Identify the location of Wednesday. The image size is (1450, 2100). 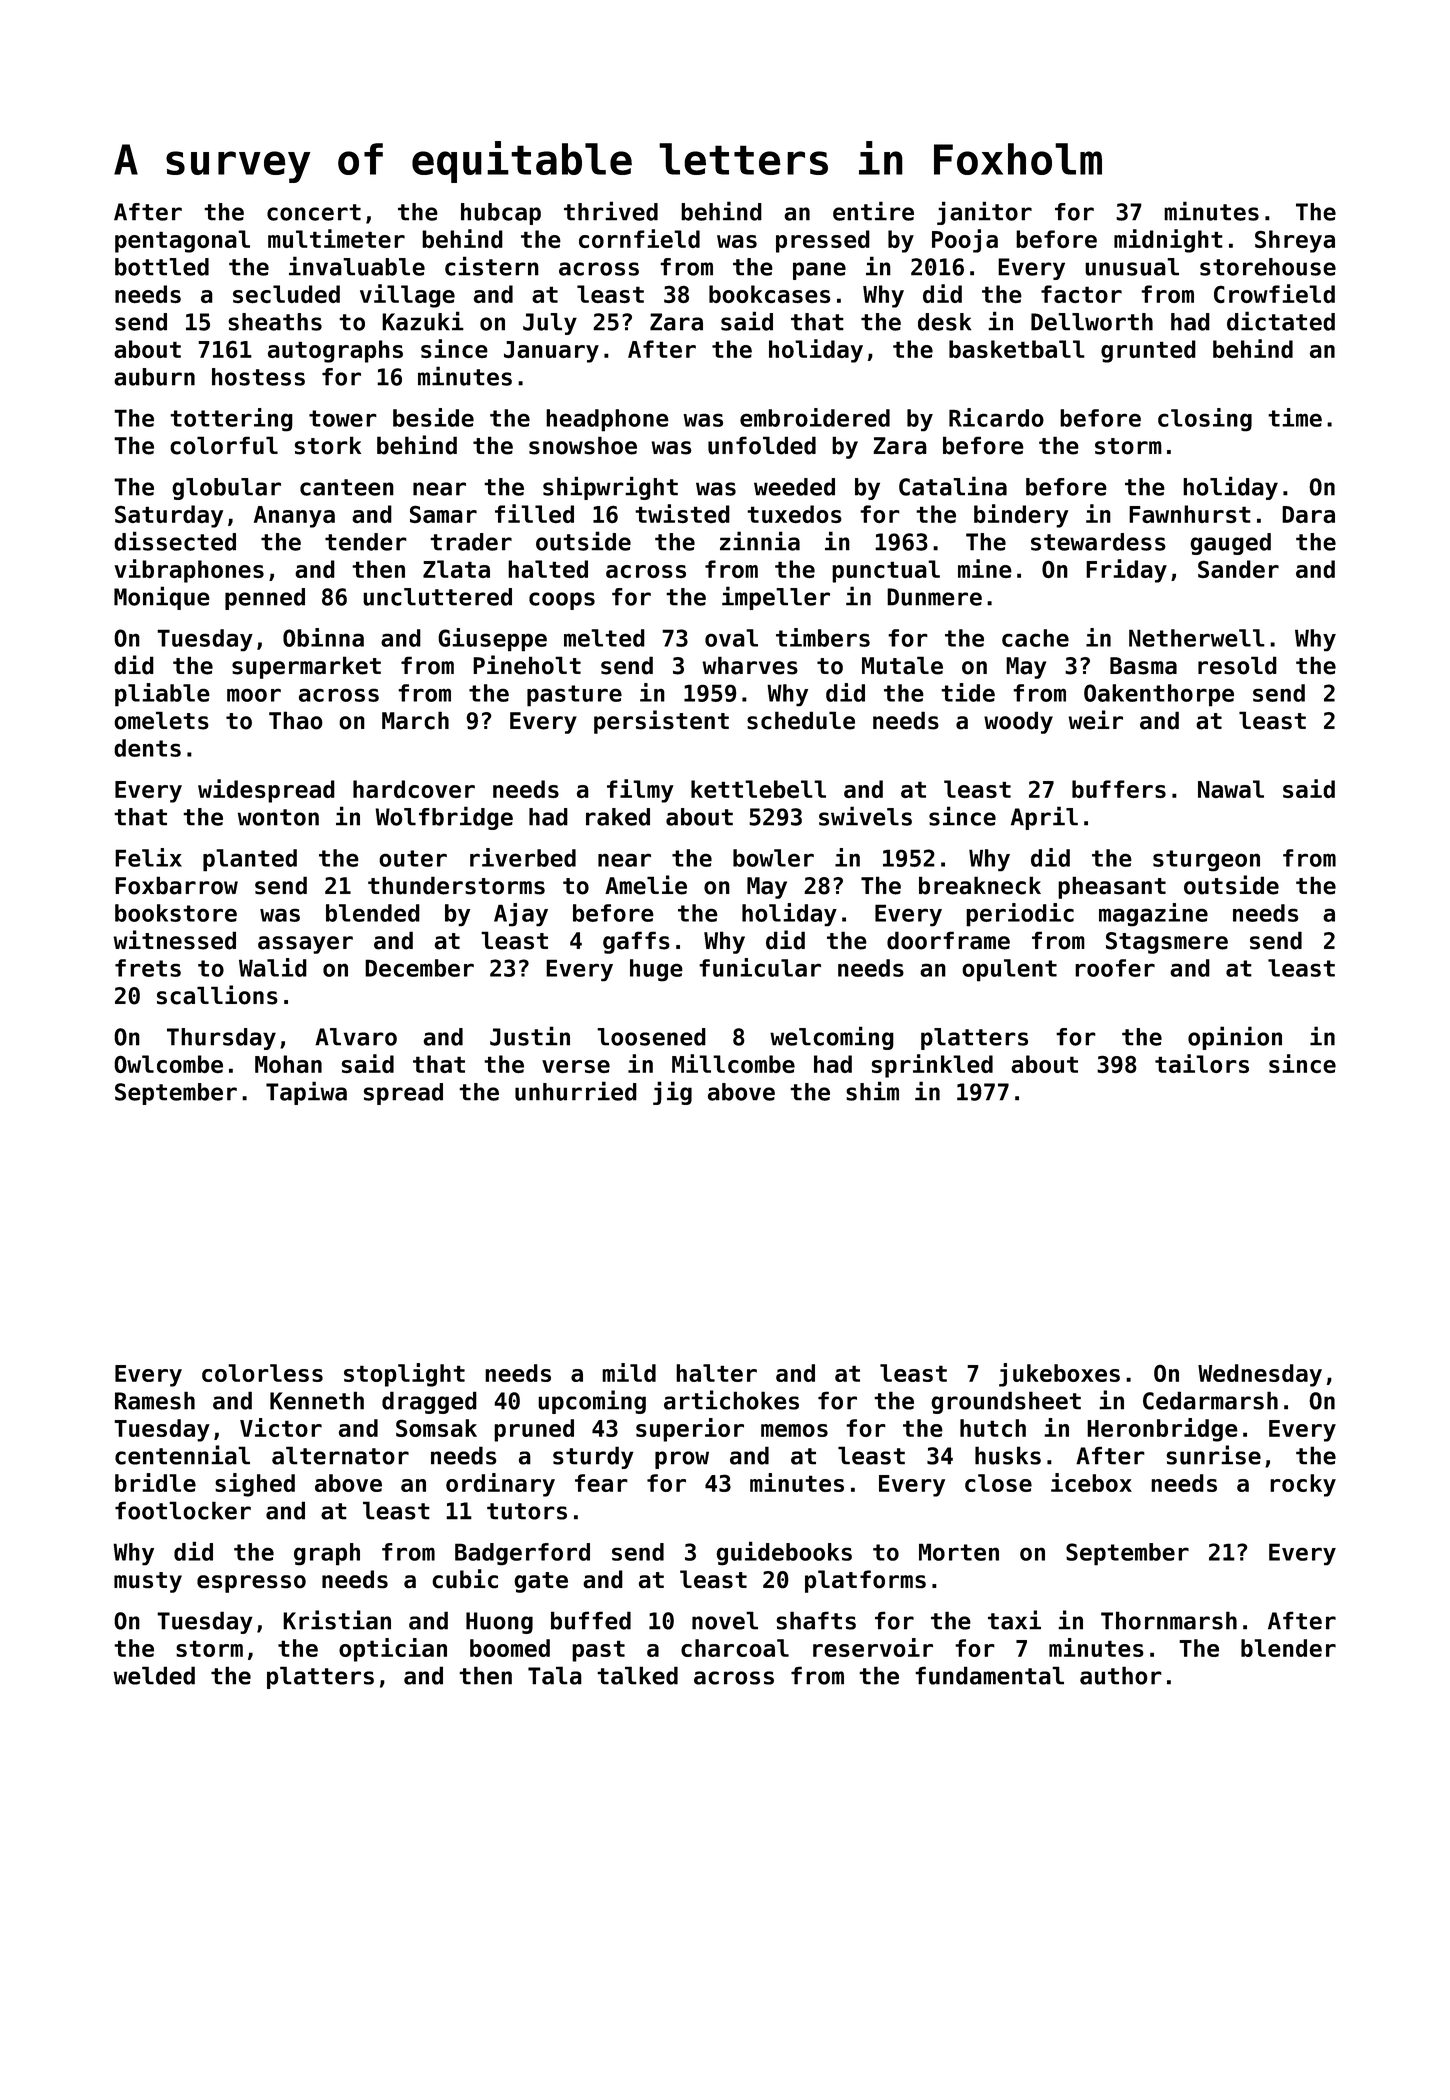
(1260, 1375).
